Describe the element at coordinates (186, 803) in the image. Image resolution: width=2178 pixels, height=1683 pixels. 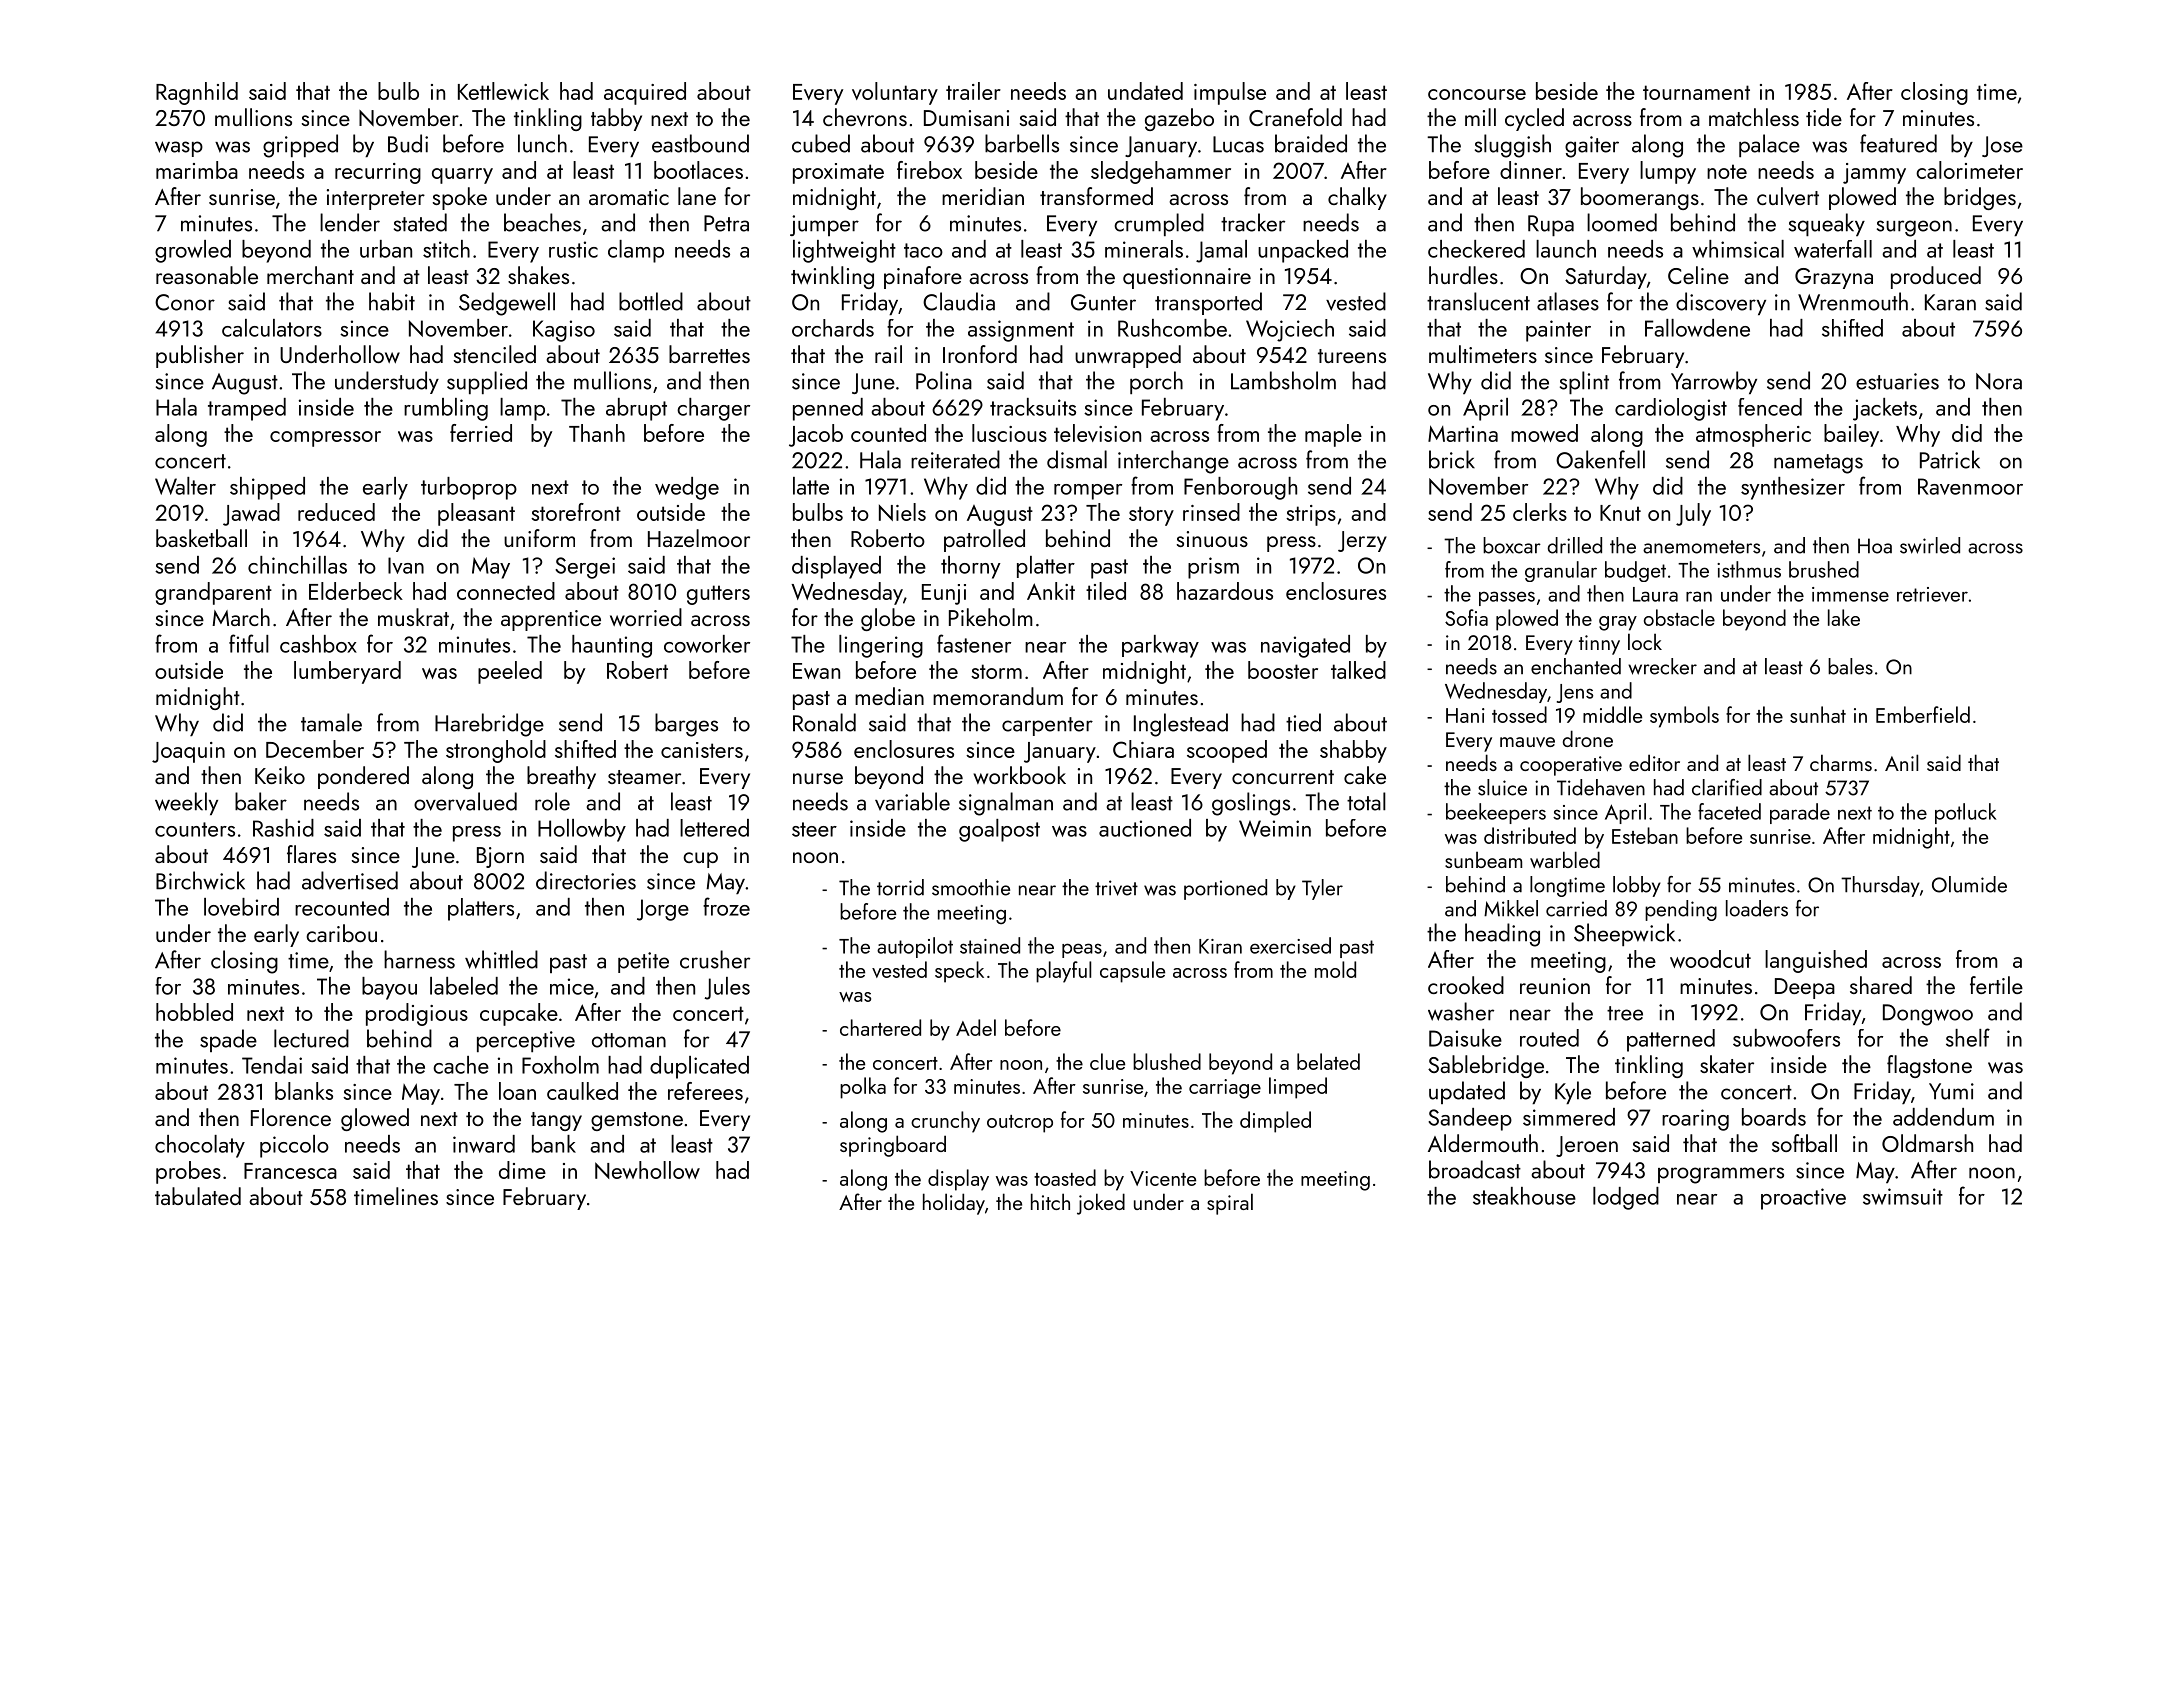
I see `weekly` at that location.
